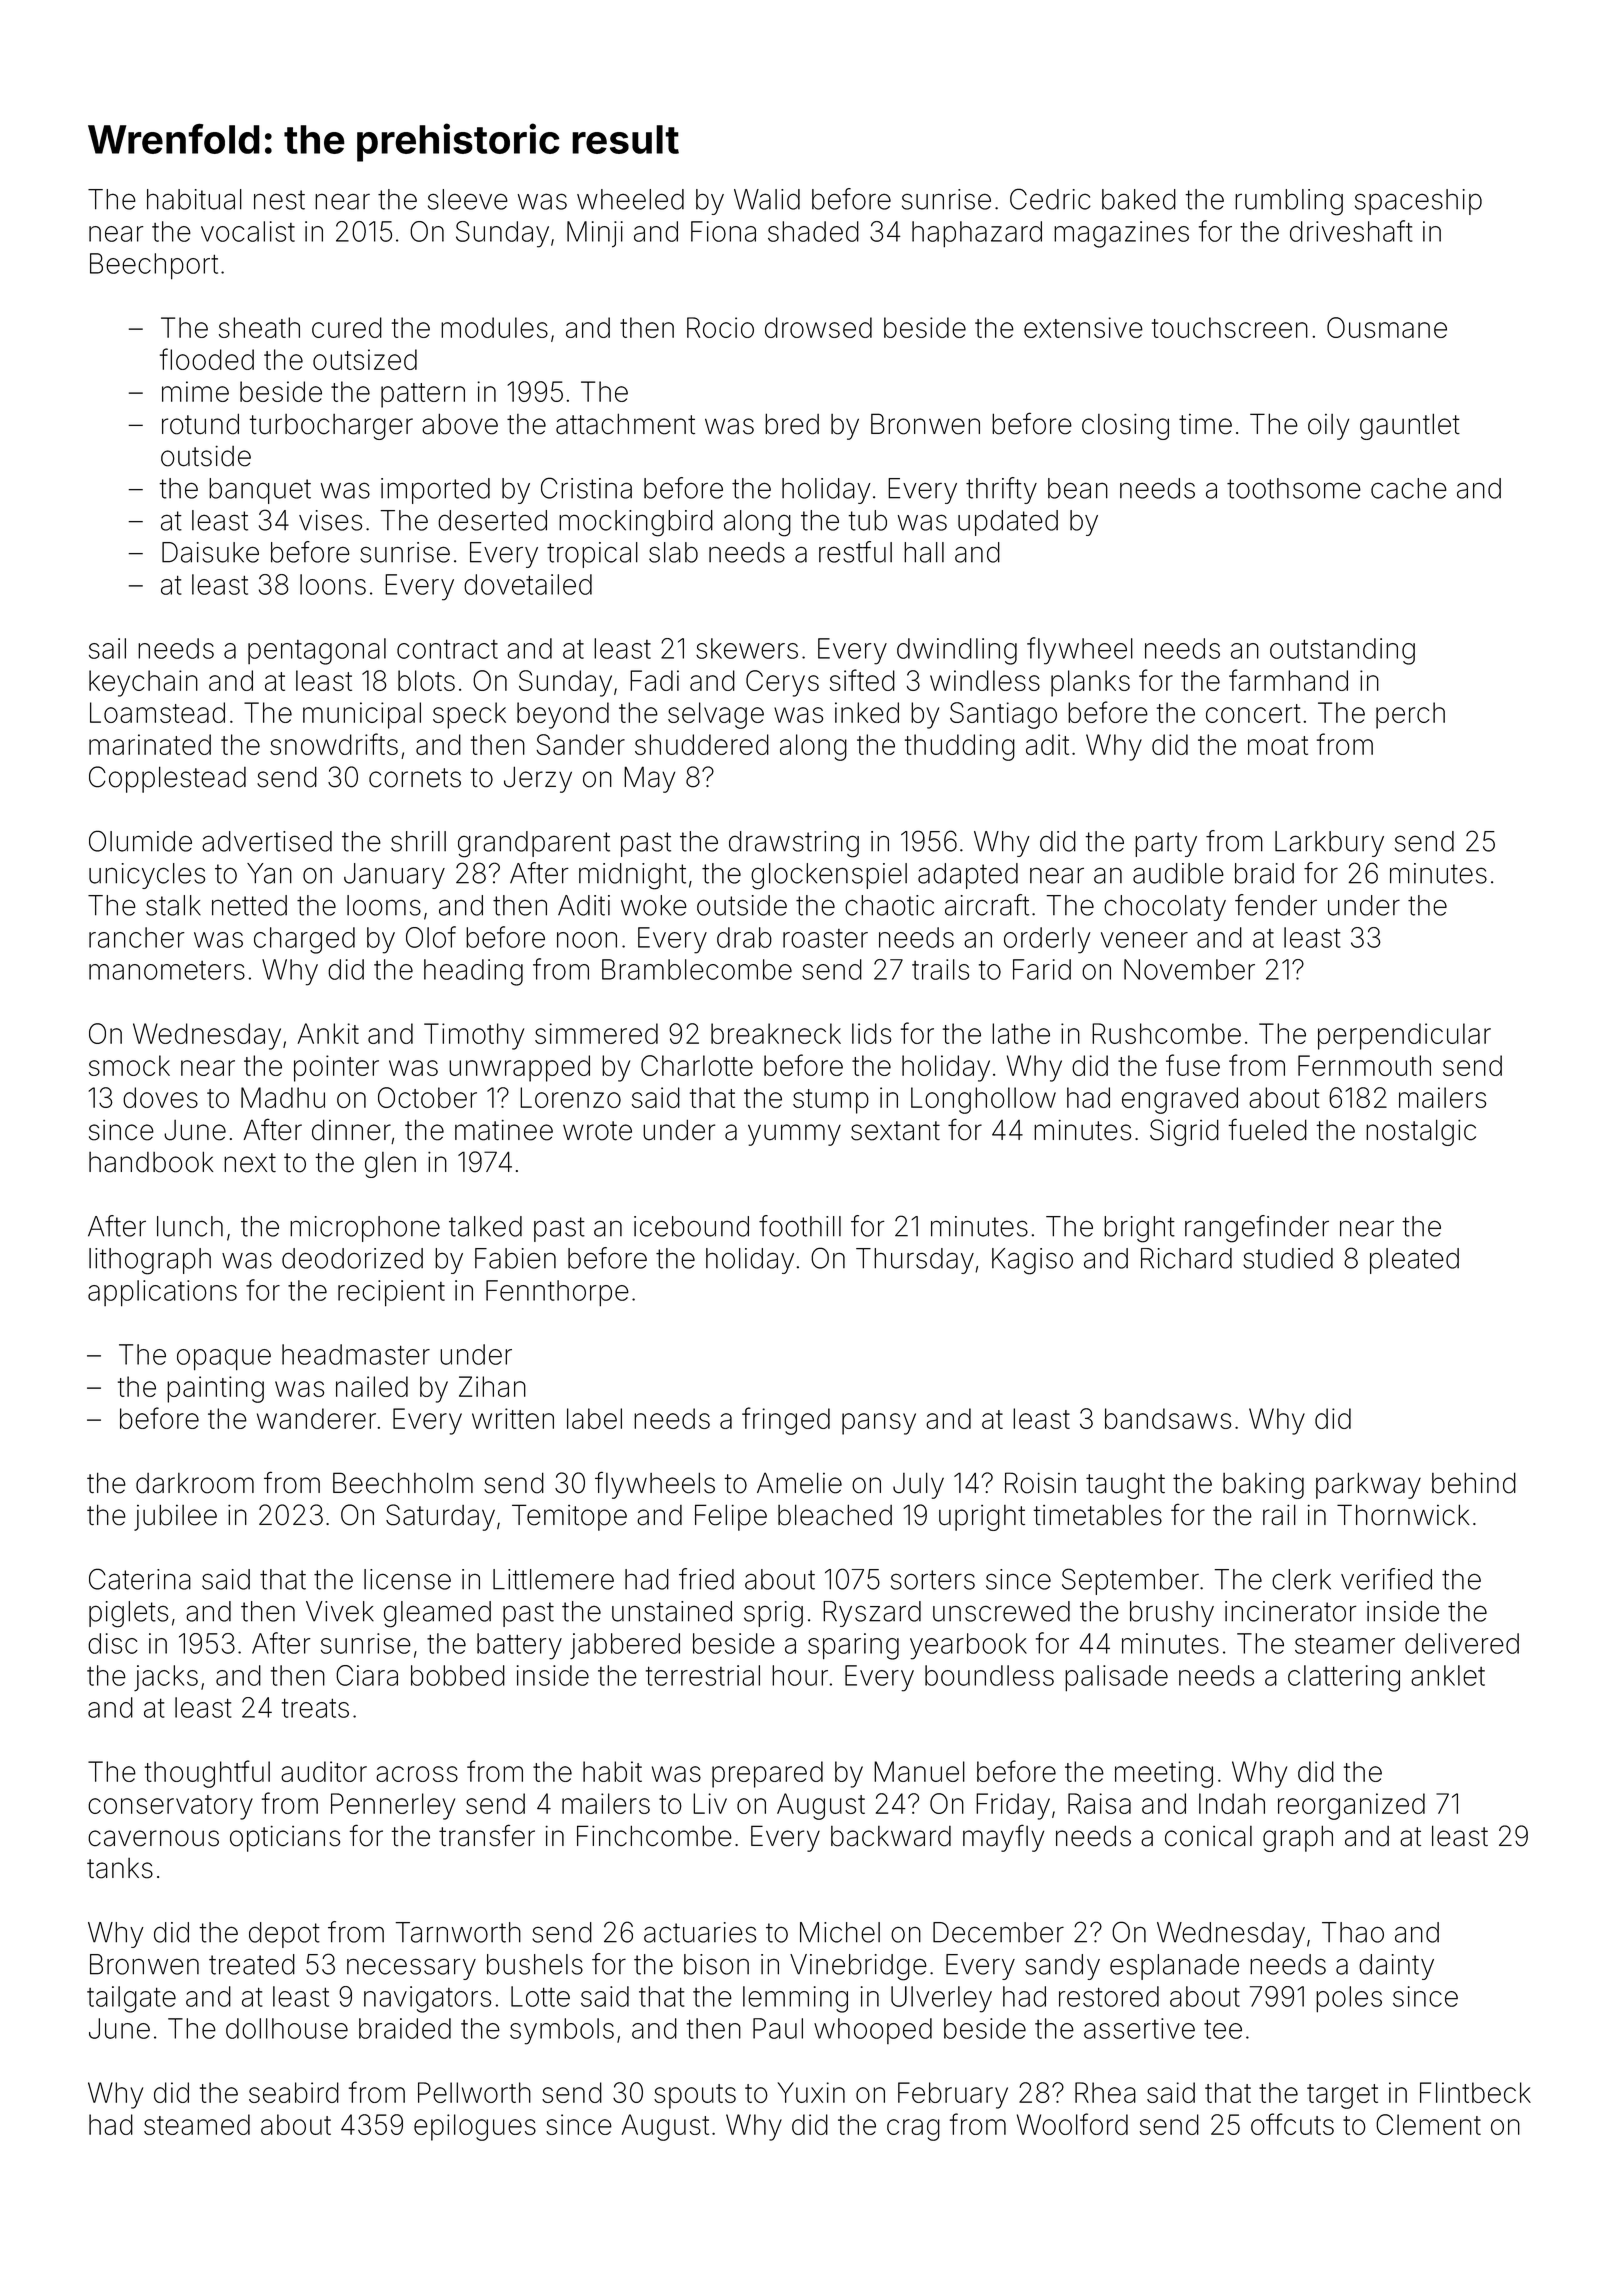 This page has height=2292, width=1620. I want to click on Michel, so click(840, 1932).
